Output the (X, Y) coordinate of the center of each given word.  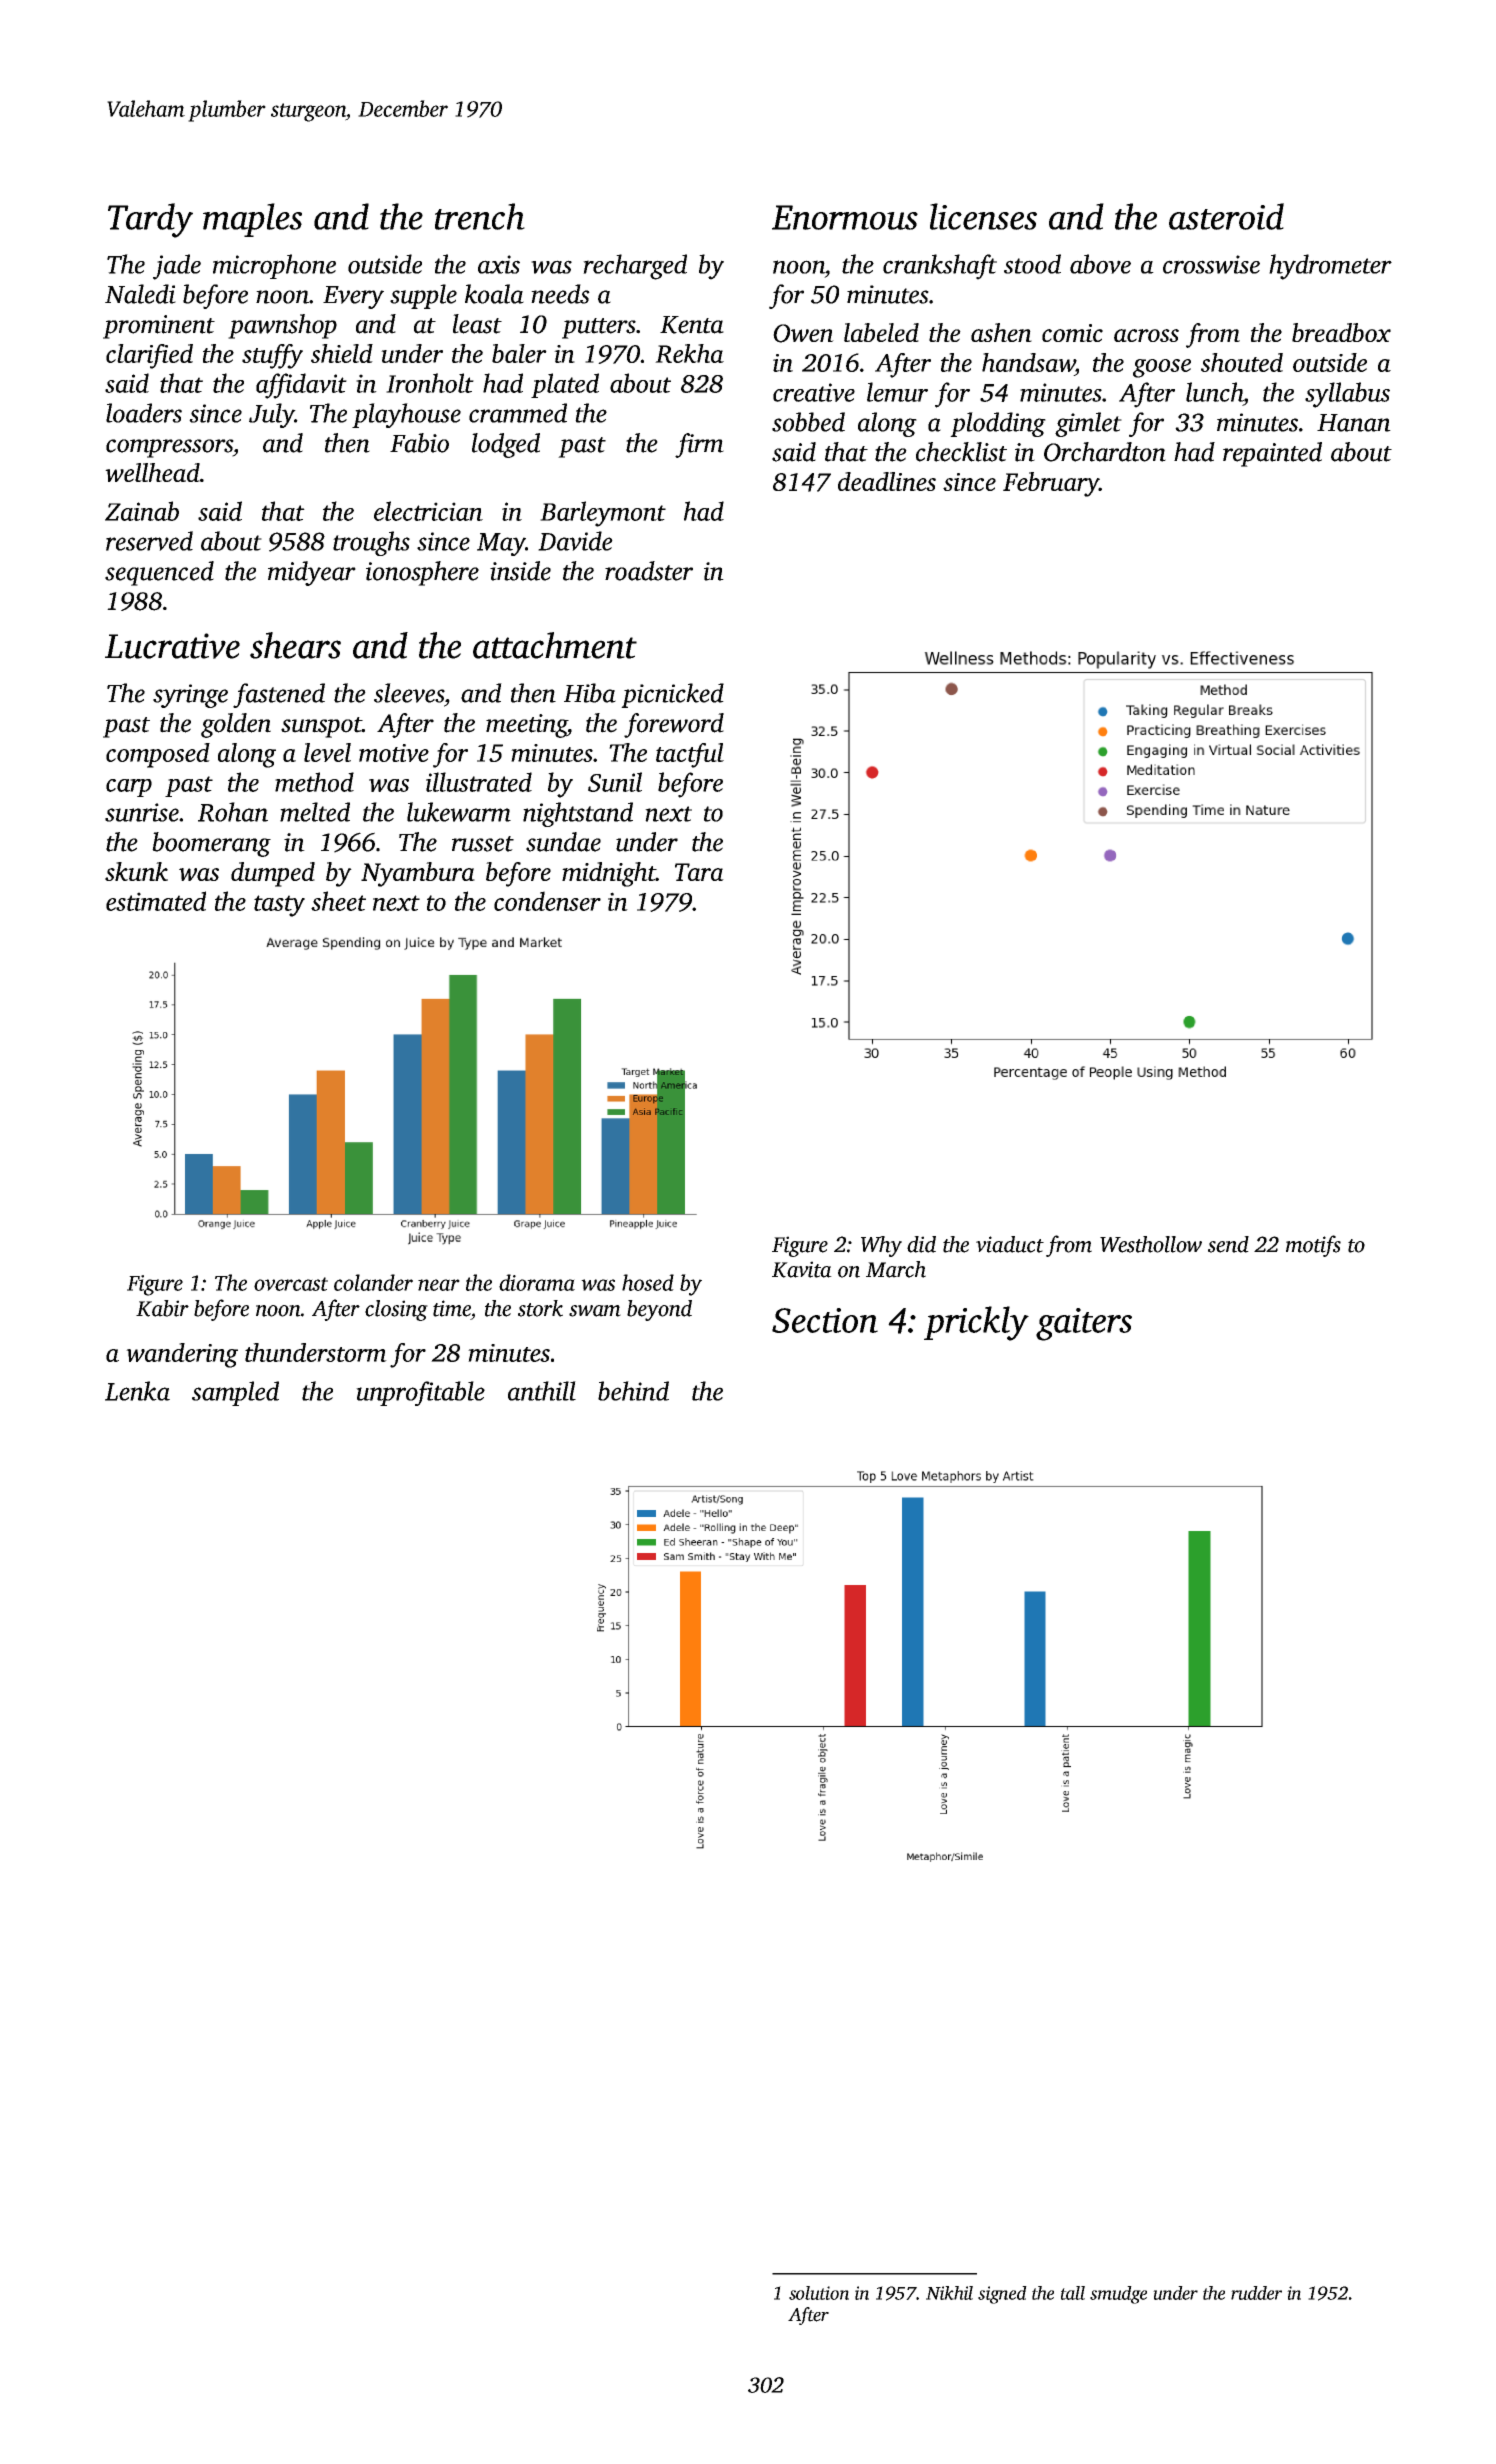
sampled (235, 1393)
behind (633, 1391)
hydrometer (1330, 267)
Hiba (590, 693)
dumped (273, 874)
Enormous (845, 217)
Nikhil (949, 2293)
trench (480, 216)
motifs (1313, 1246)
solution (819, 2293)
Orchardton (1105, 452)
